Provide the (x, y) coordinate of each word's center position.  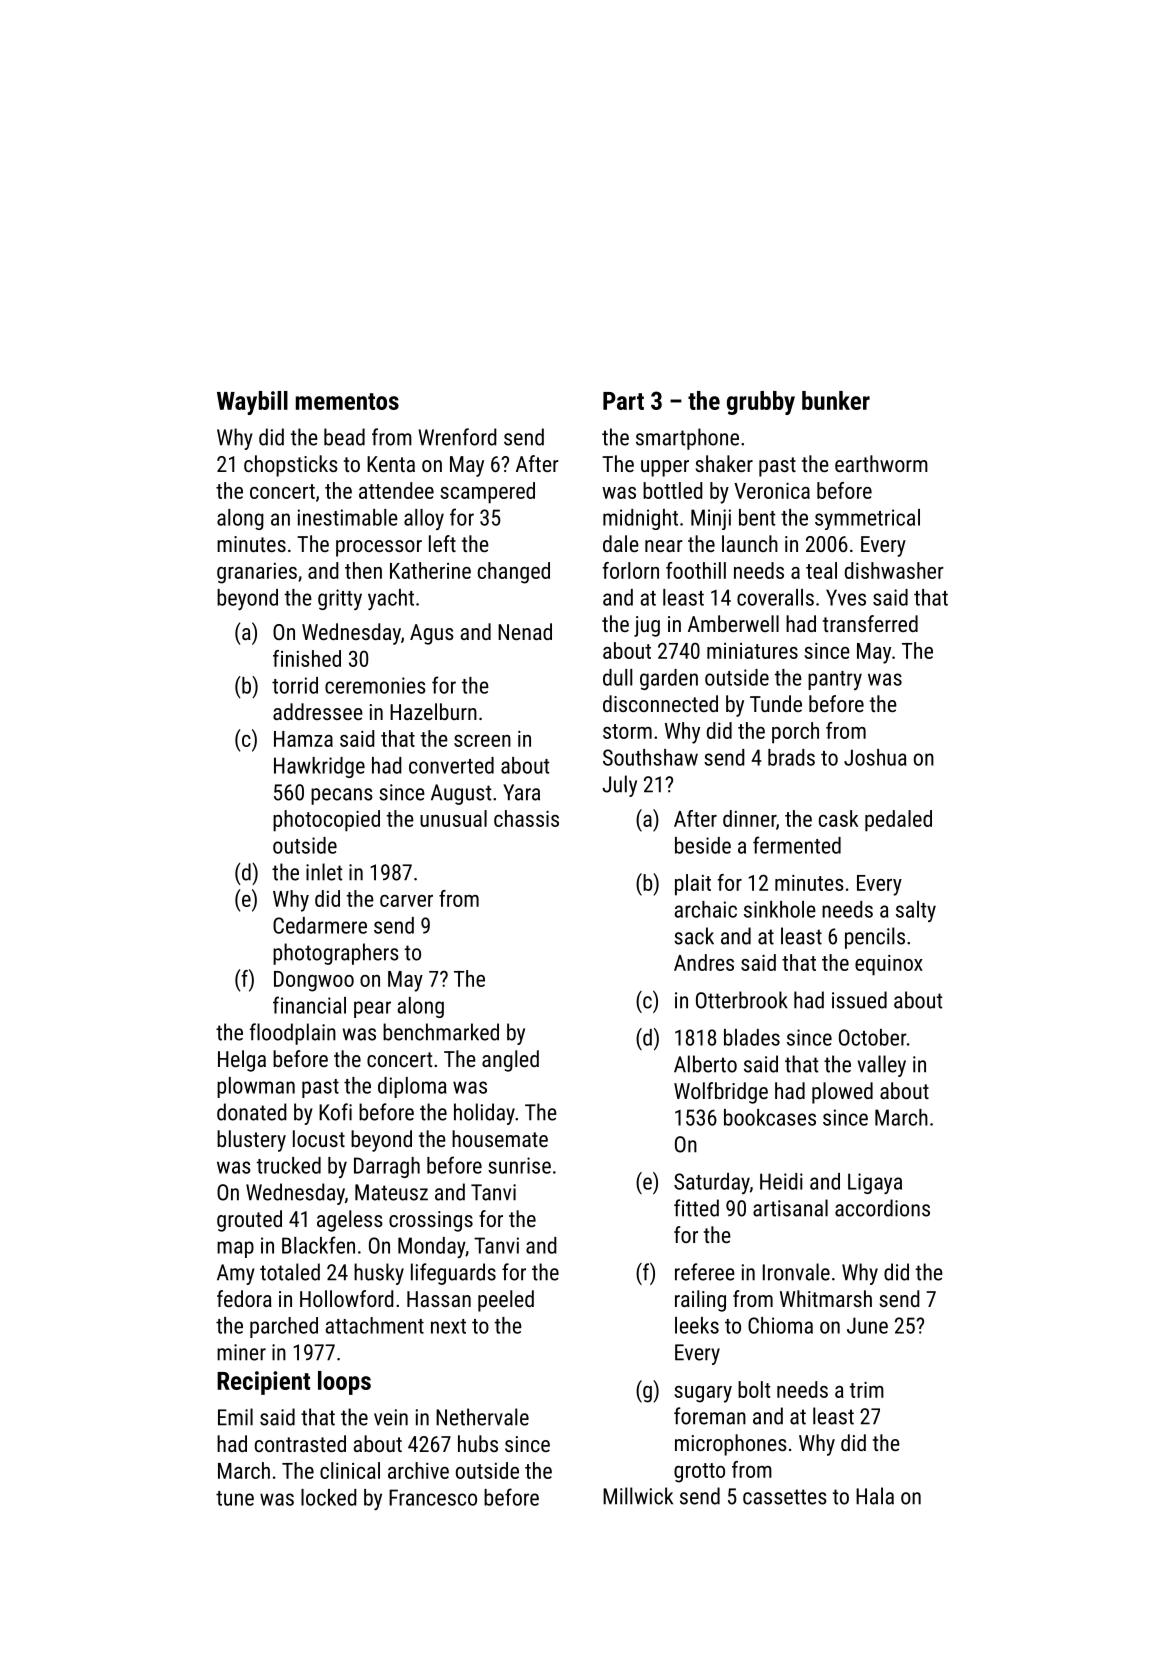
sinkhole (780, 909)
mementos (347, 401)
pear (372, 1009)
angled (510, 1061)
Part (623, 401)
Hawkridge (319, 767)
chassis (526, 818)
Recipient (263, 1383)
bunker (836, 400)
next (448, 1326)
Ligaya (875, 1183)
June (867, 1325)
